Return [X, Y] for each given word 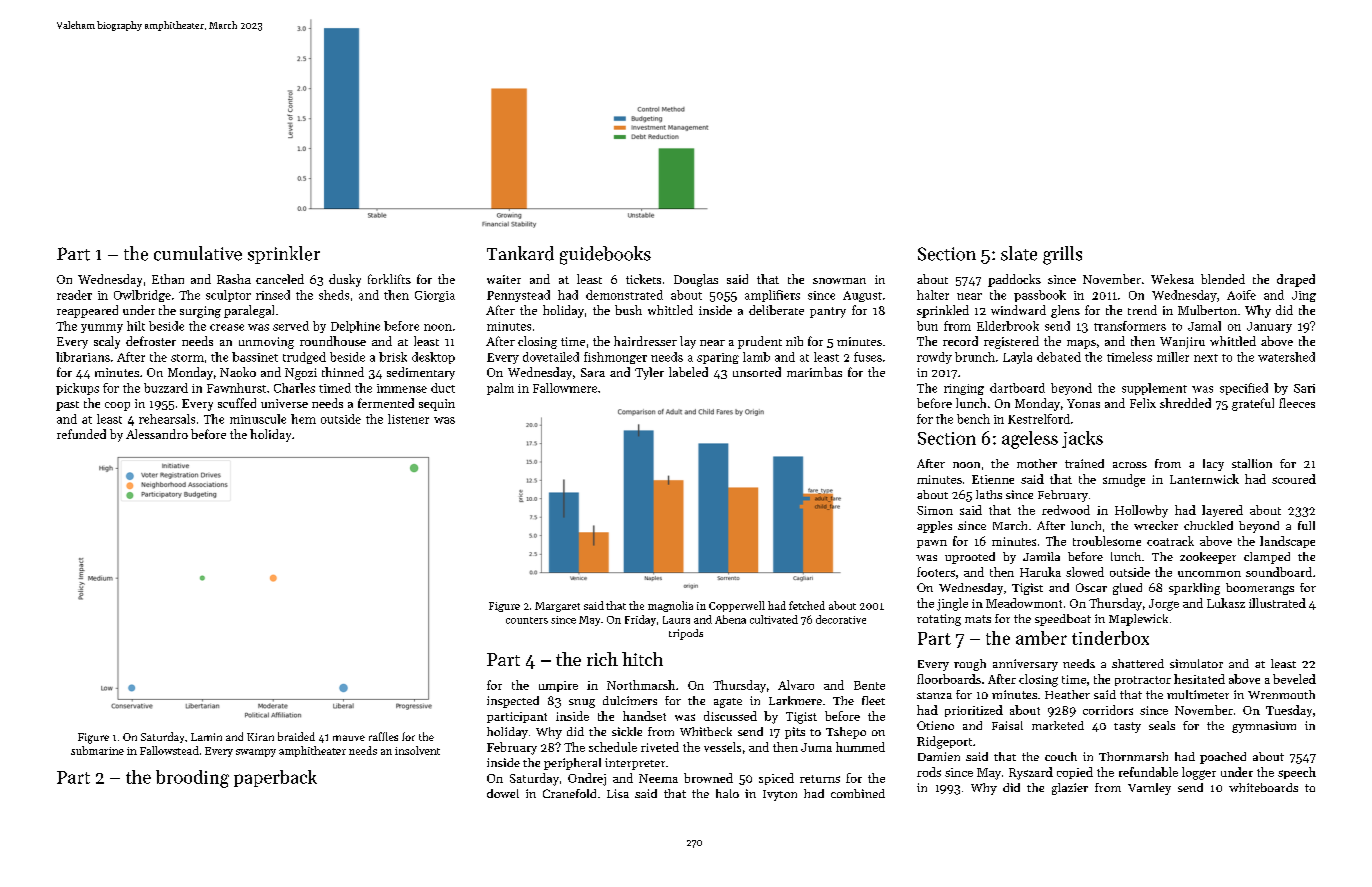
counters [527, 620]
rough [970, 665]
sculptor [228, 296]
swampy [256, 753]
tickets [643, 279]
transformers [1130, 326]
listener [408, 419]
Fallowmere [565, 388]
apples [934, 527]
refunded [81, 434]
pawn [932, 544]
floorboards [949, 679]
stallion [1252, 463]
